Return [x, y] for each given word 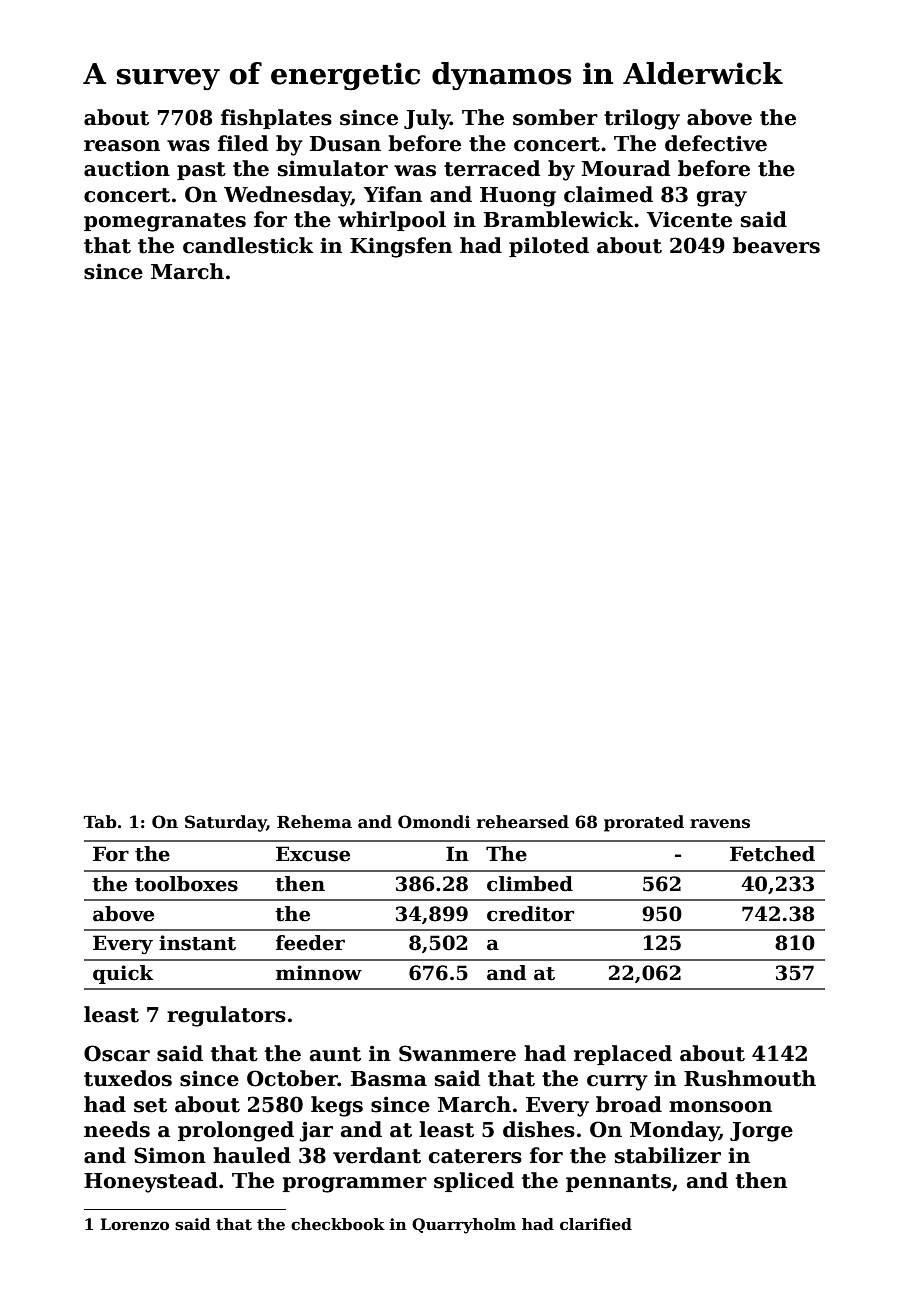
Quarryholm [464, 1226]
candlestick [248, 245]
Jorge [761, 1132]
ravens [720, 824]
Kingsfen [401, 247]
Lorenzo [134, 1224]
